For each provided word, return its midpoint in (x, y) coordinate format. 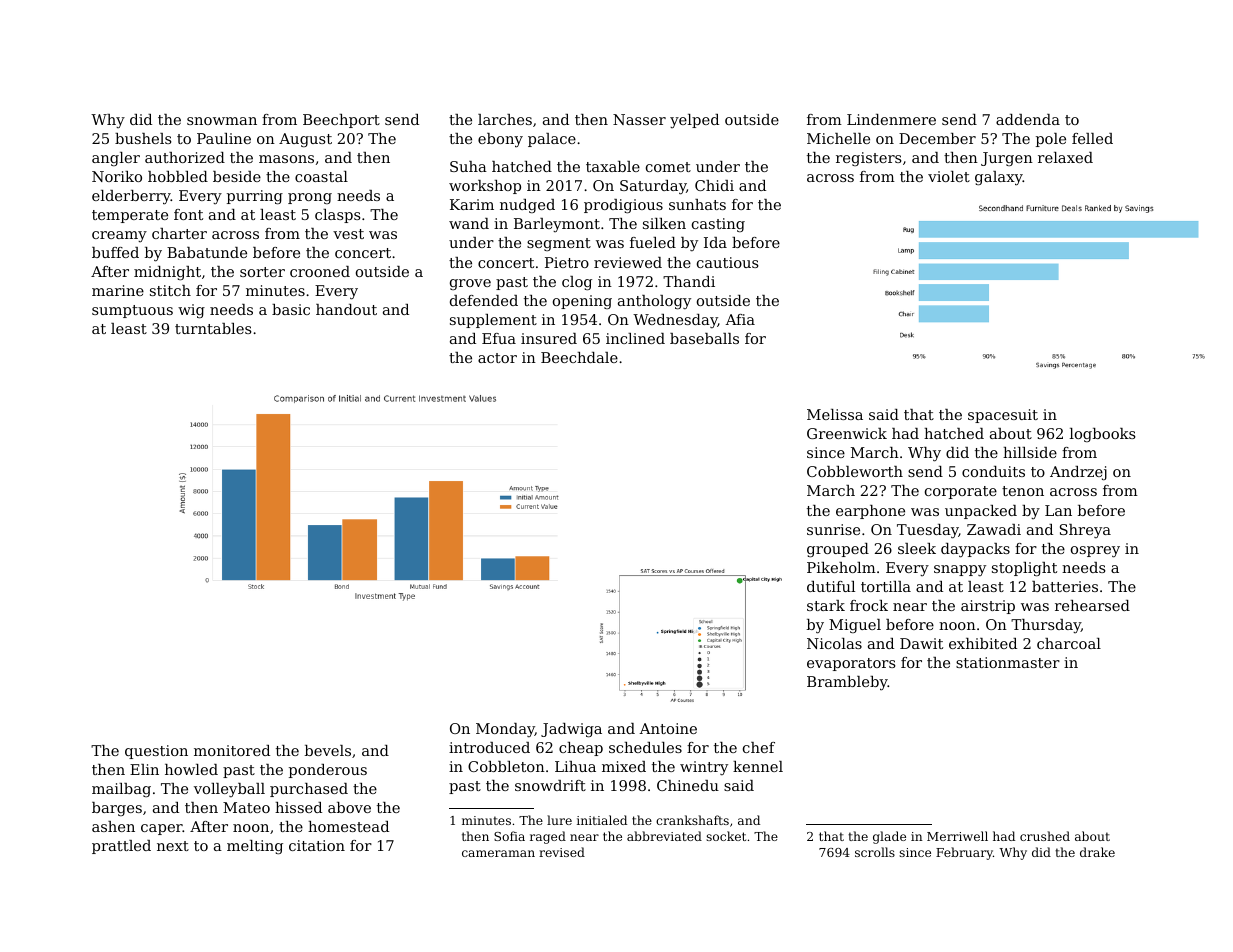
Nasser (639, 119)
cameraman (498, 853)
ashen (113, 826)
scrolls (875, 852)
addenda (1028, 119)
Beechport (341, 121)
